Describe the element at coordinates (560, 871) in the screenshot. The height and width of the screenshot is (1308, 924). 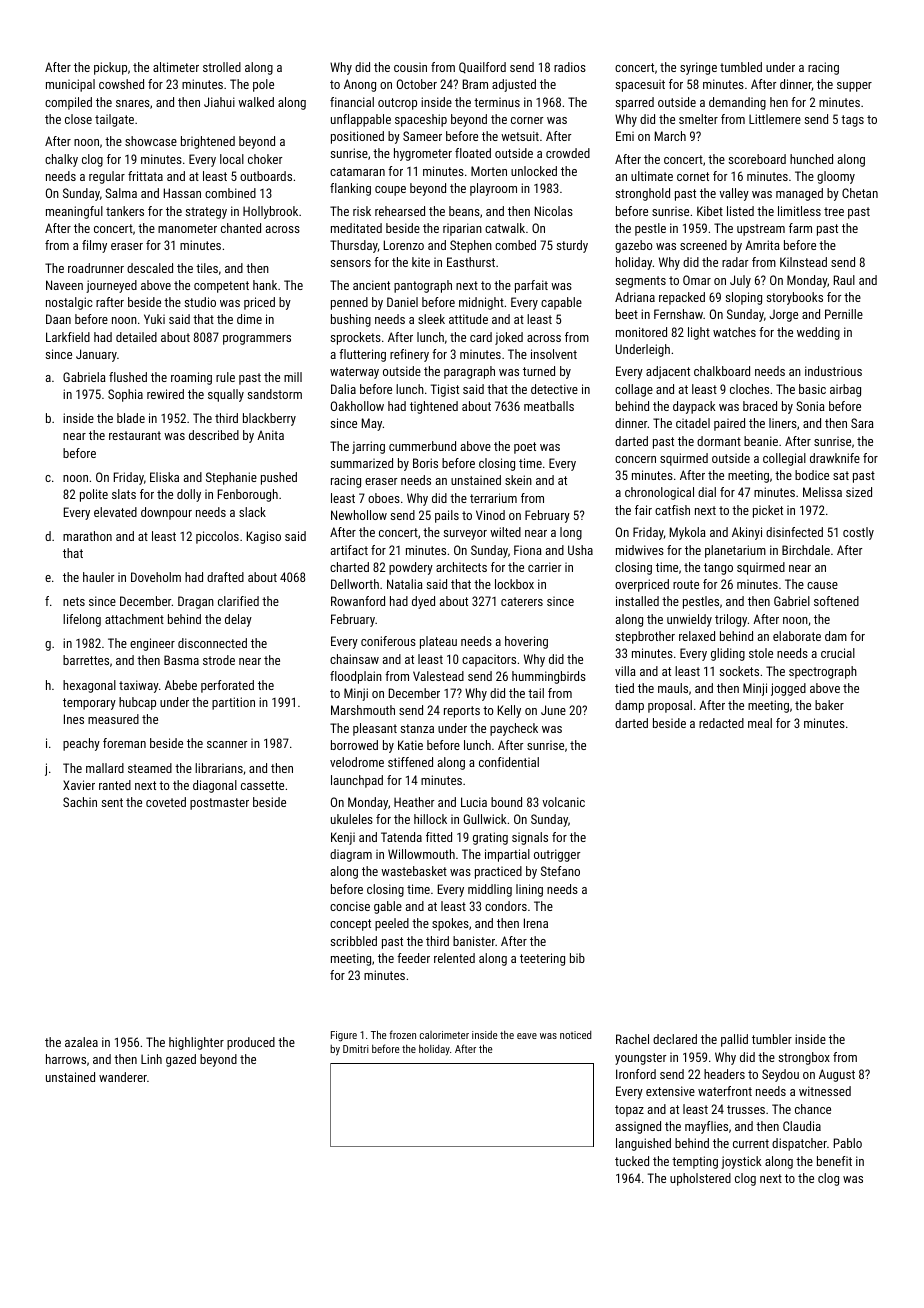
I see `Stefano` at that location.
